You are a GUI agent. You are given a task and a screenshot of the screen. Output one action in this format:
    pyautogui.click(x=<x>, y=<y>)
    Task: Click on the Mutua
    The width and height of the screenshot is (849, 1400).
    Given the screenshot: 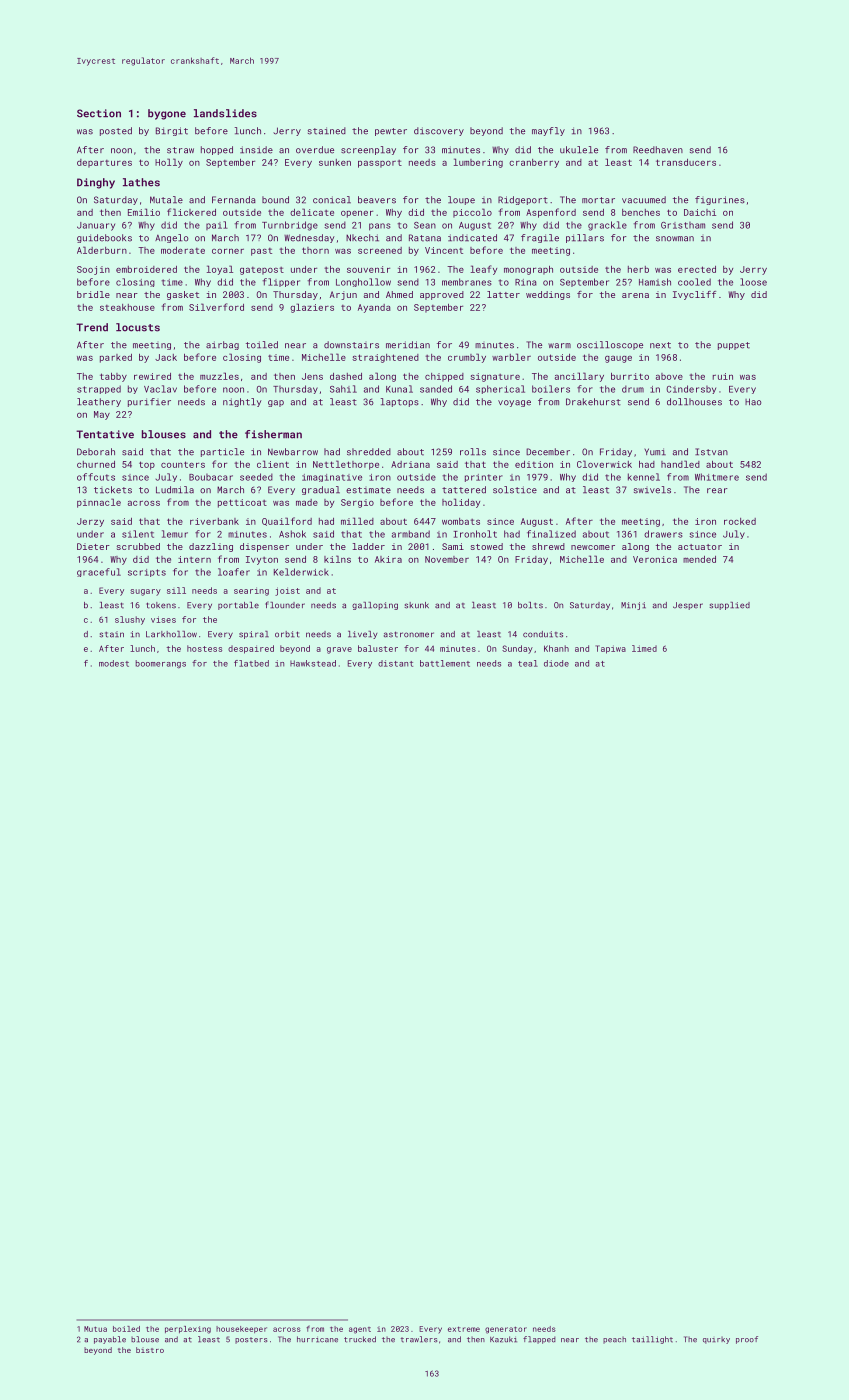 What is the action you would take?
    pyautogui.click(x=95, y=1329)
